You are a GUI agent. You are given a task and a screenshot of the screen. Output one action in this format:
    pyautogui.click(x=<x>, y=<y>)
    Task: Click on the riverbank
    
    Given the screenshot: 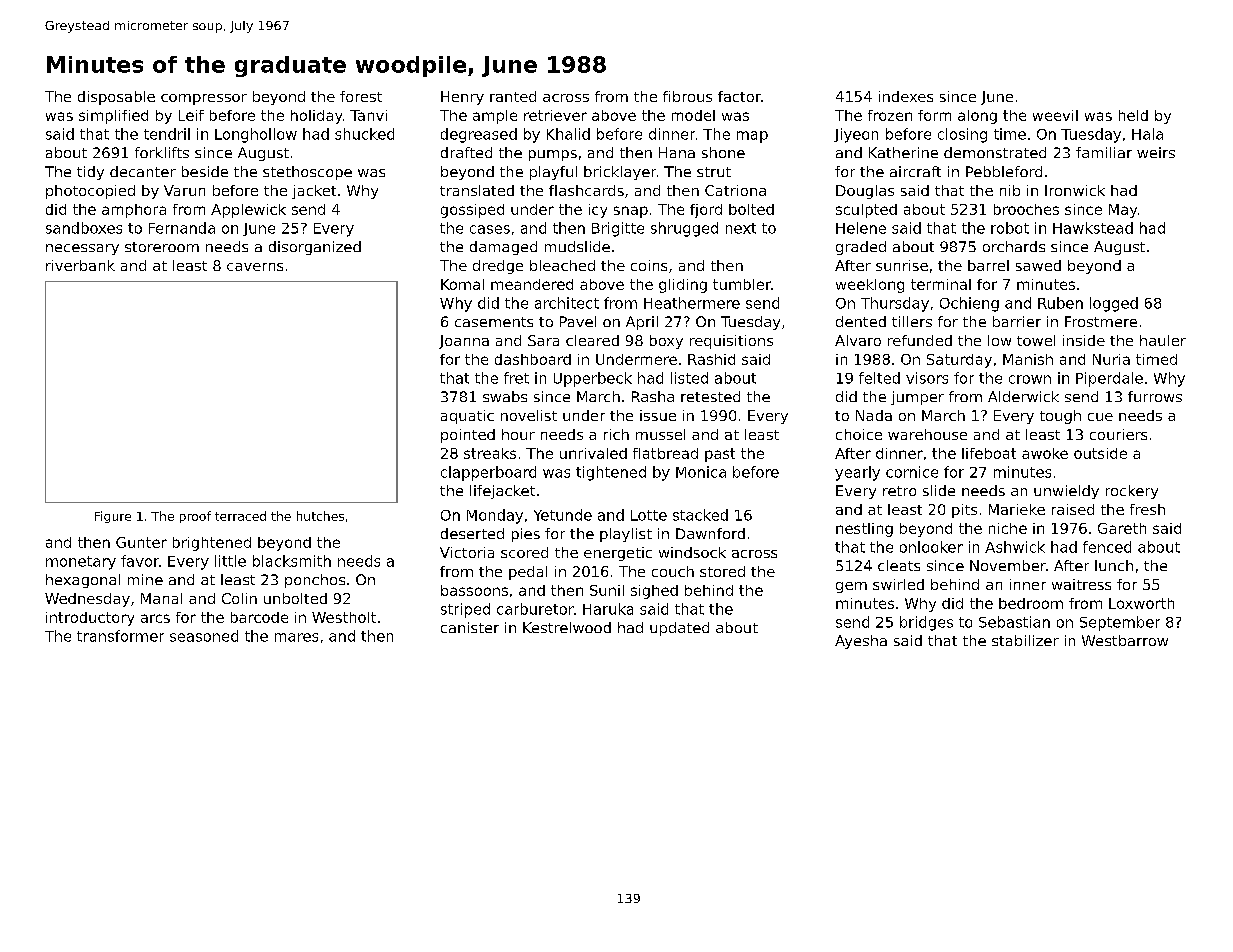 What is the action you would take?
    pyautogui.click(x=80, y=265)
